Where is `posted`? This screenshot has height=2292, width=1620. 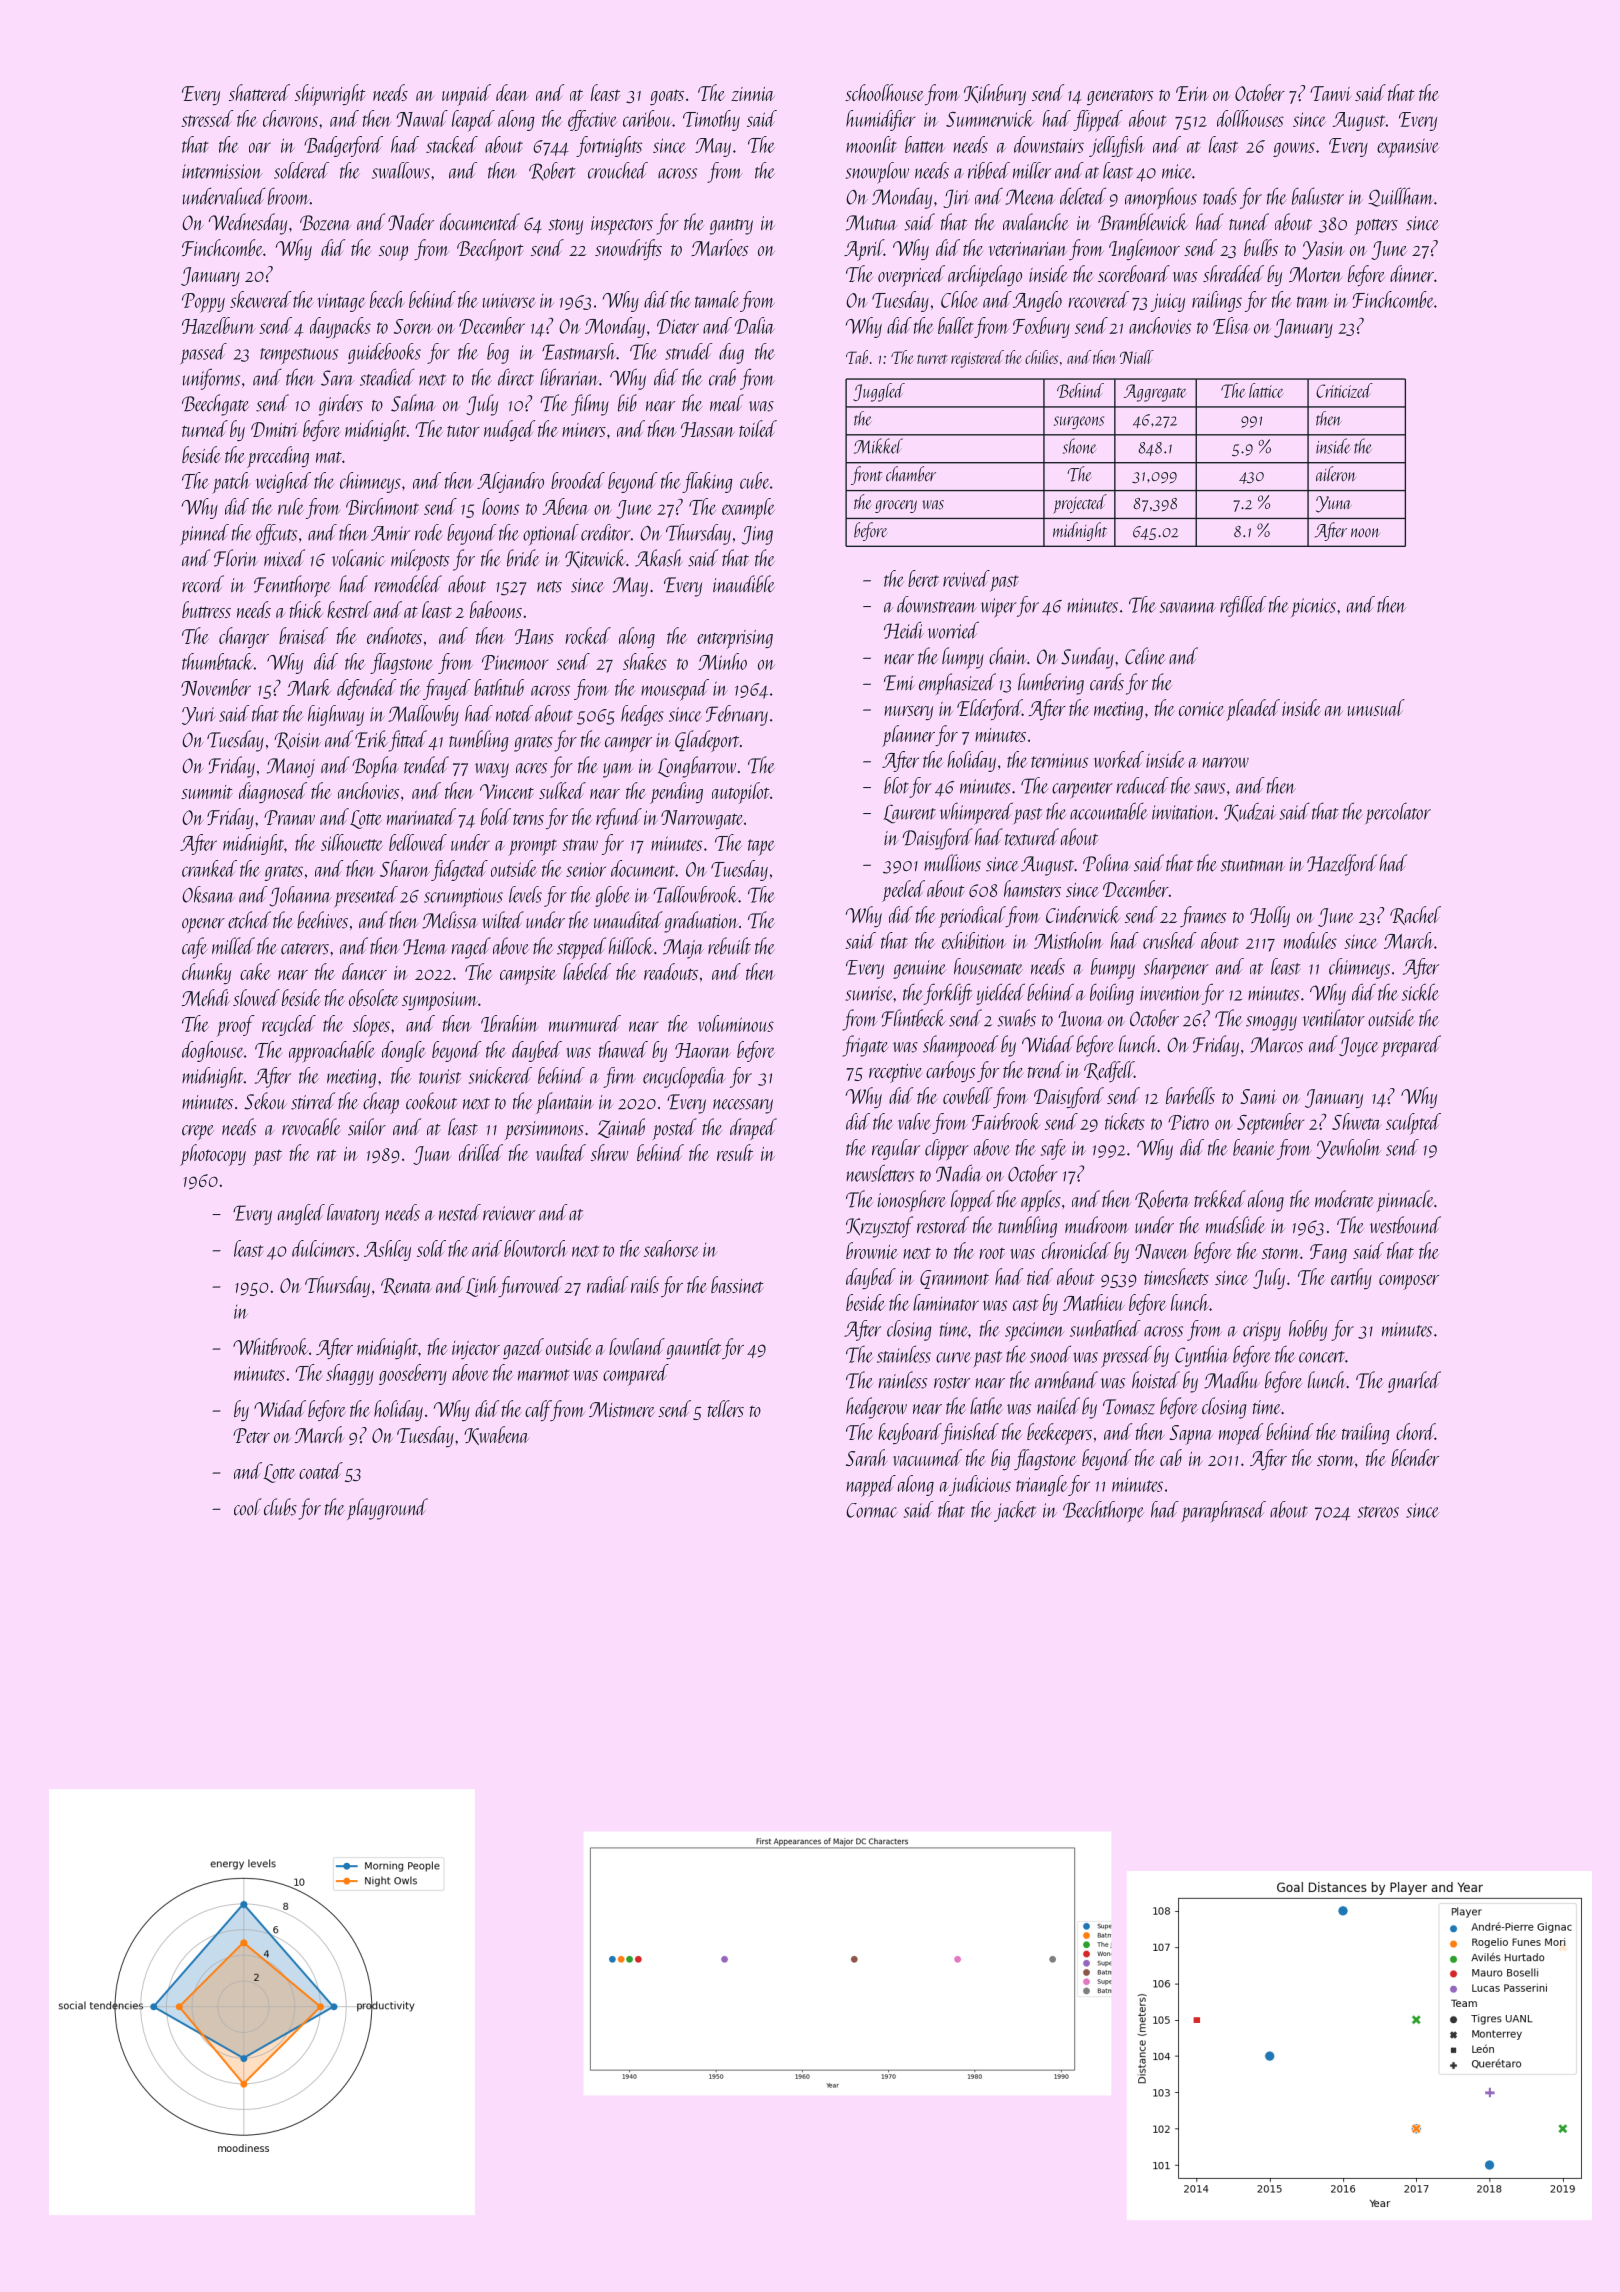 posted is located at coordinates (675, 1129).
